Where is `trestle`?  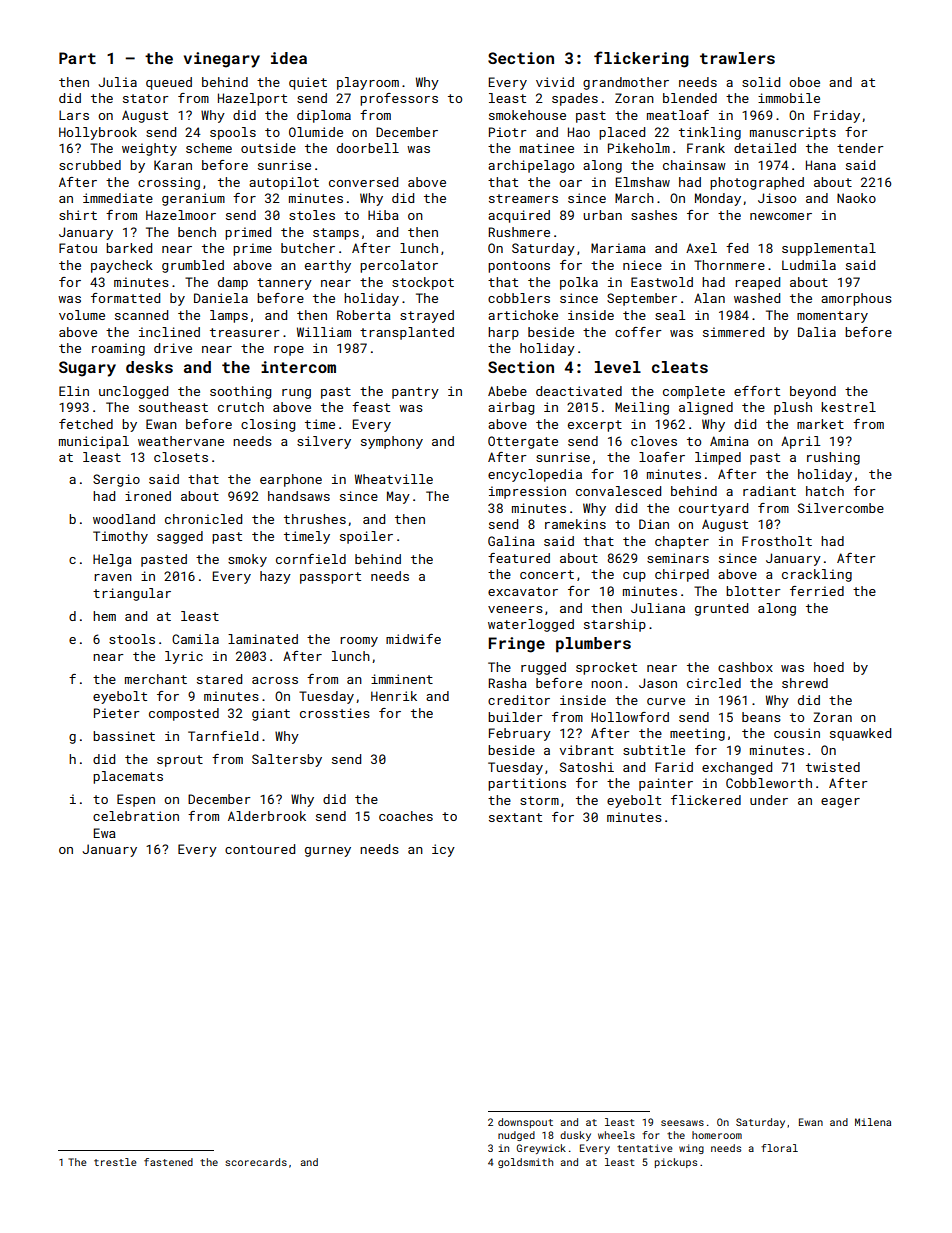
trestle is located at coordinates (115, 1162).
